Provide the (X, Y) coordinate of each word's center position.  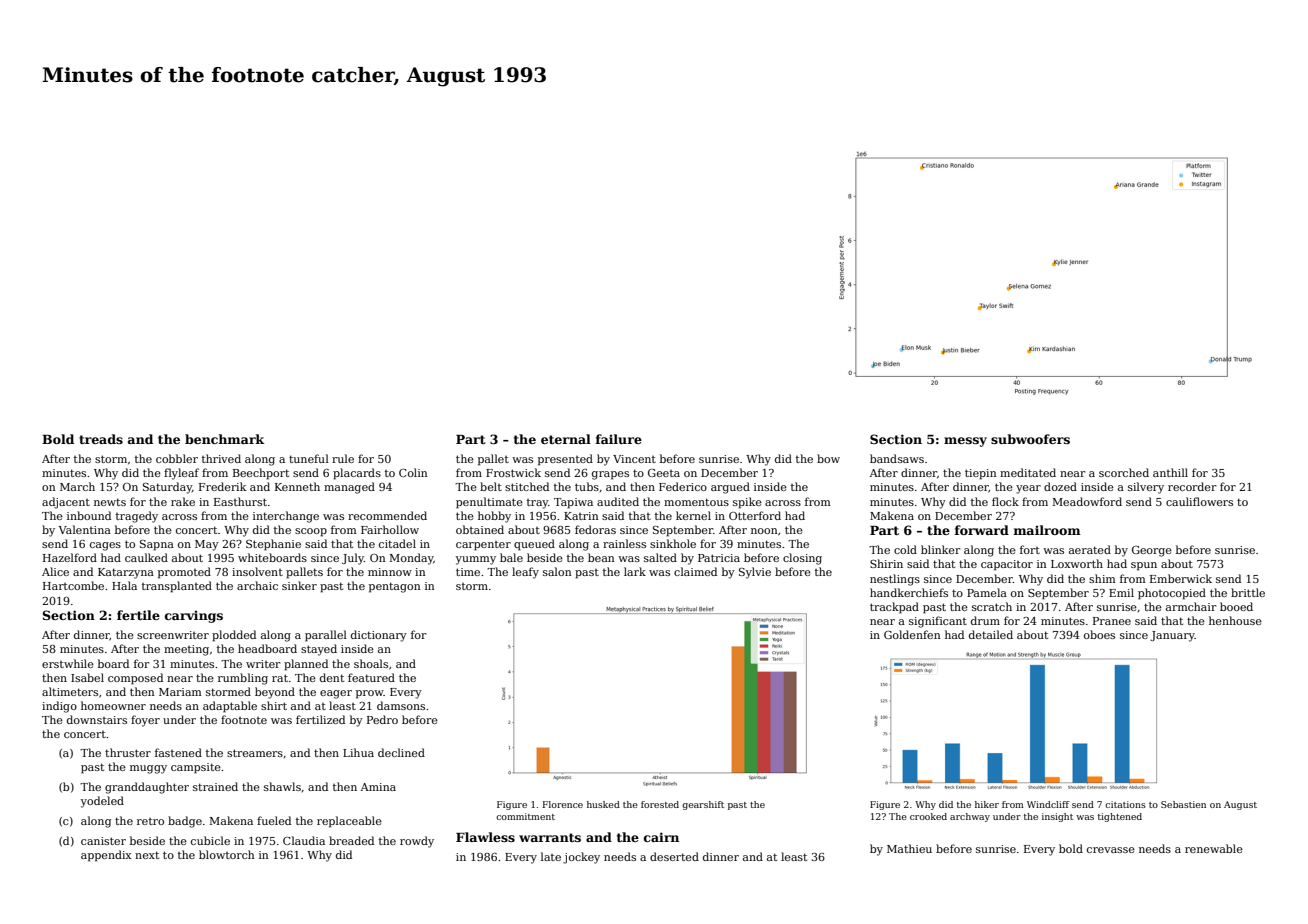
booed (1236, 606)
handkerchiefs (909, 592)
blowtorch (227, 854)
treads (101, 439)
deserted (674, 856)
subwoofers (1030, 439)
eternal (566, 439)
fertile (138, 615)
